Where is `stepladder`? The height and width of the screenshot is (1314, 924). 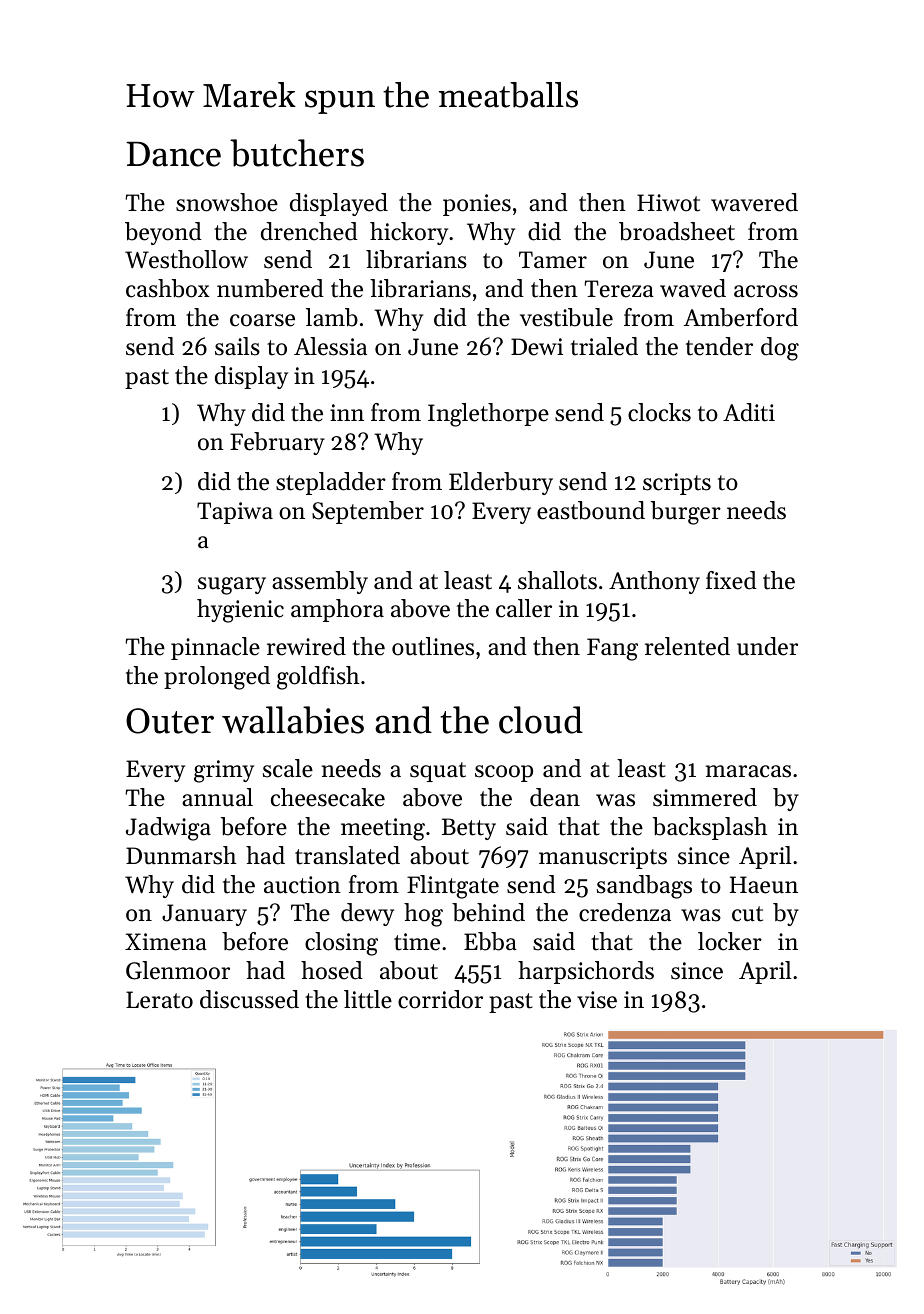
stepladder is located at coordinates (331, 483).
